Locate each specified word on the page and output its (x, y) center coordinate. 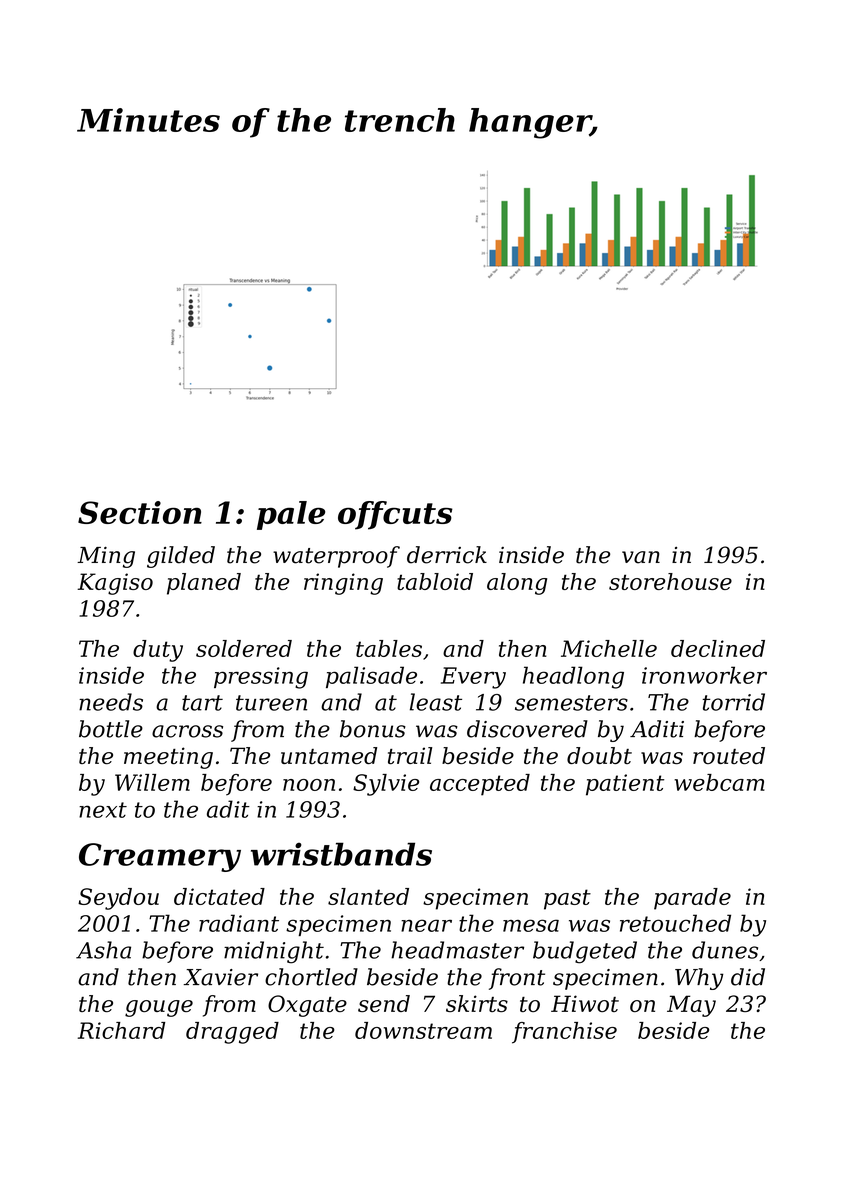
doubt (599, 755)
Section (140, 512)
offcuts (395, 515)
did (748, 977)
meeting (168, 758)
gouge (159, 1008)
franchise (564, 1033)
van (641, 557)
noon (309, 785)
